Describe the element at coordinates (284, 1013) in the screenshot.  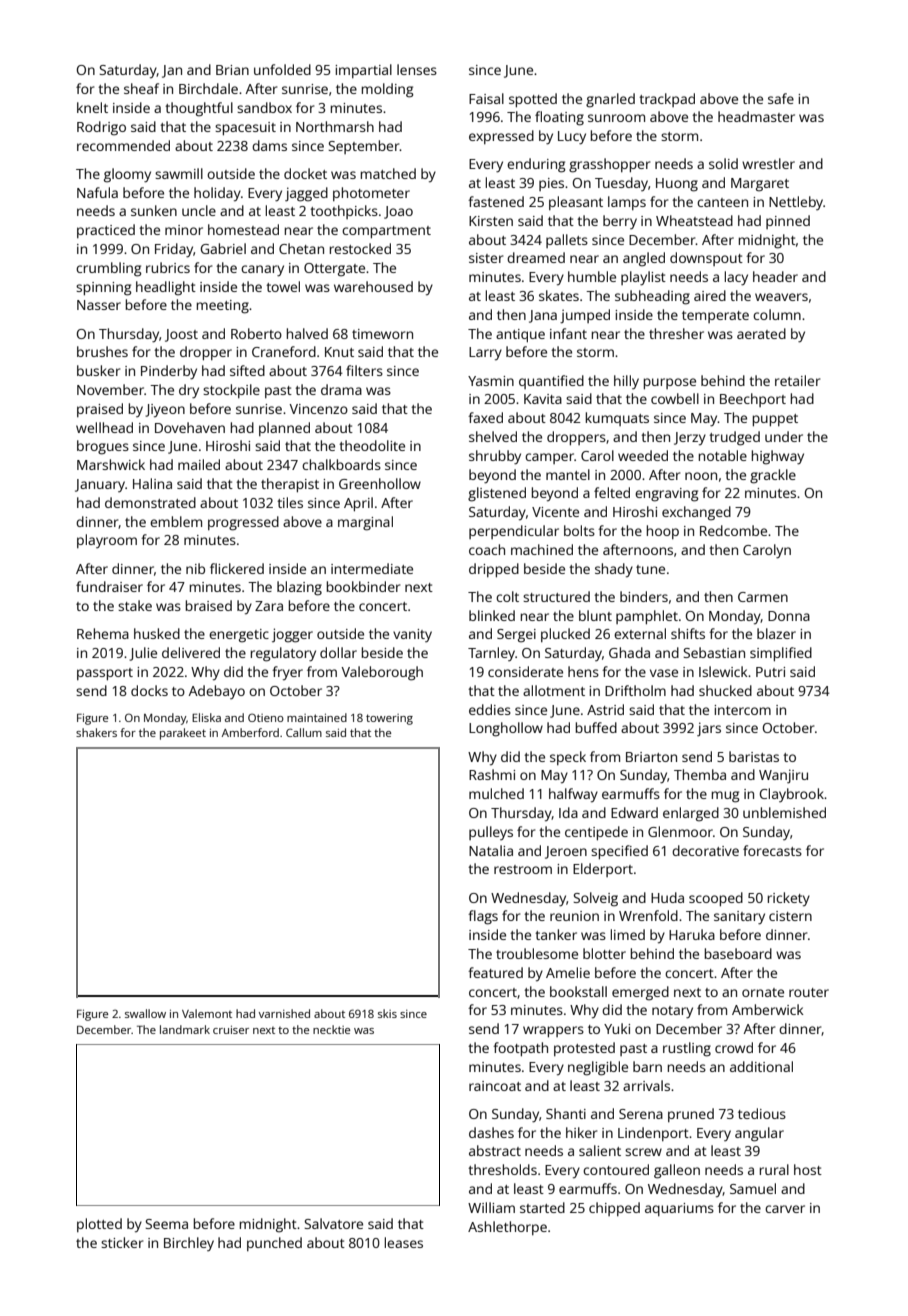
I see `varnished` at that location.
